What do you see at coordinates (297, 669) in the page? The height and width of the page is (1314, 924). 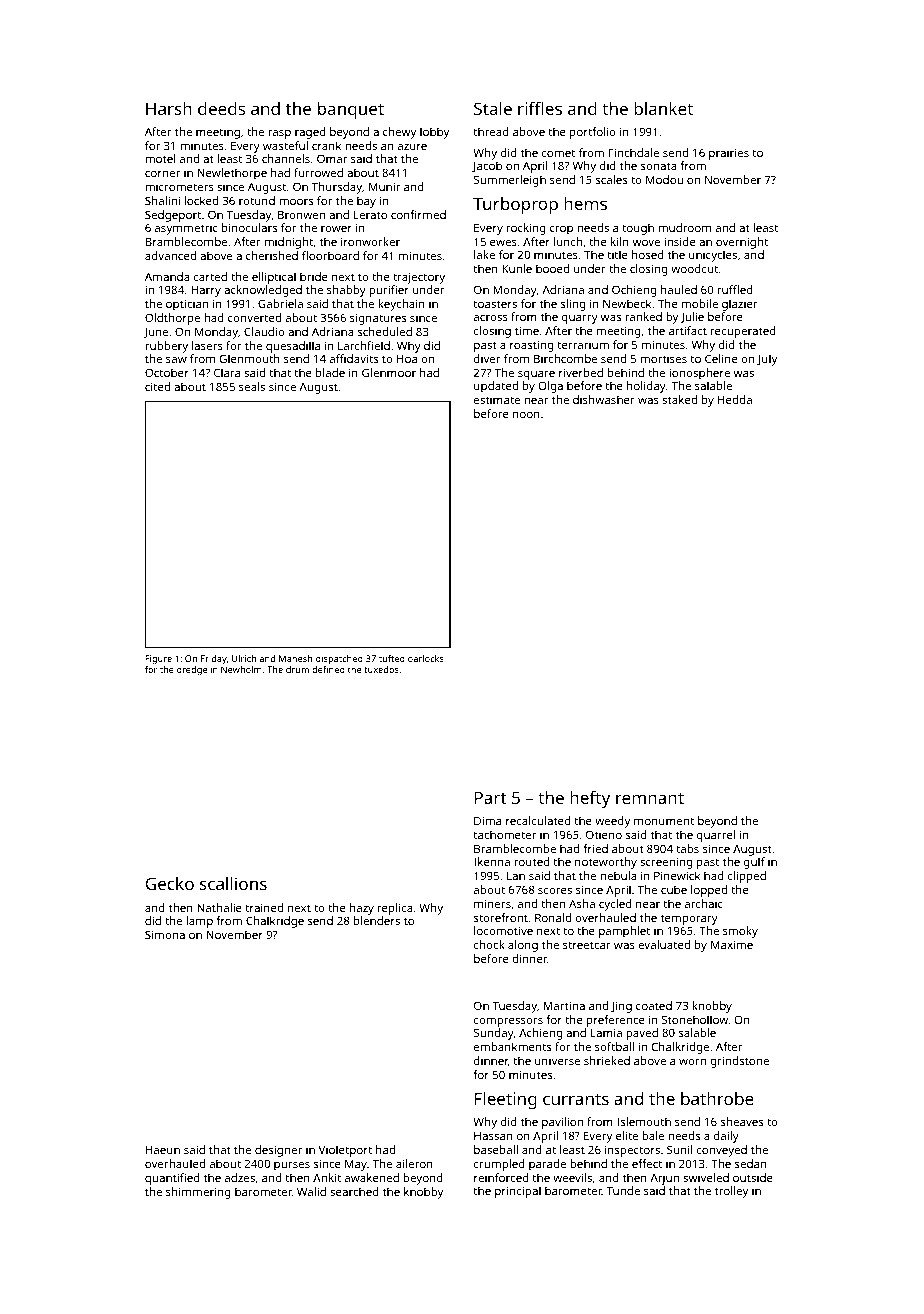 I see `drum` at bounding box center [297, 669].
